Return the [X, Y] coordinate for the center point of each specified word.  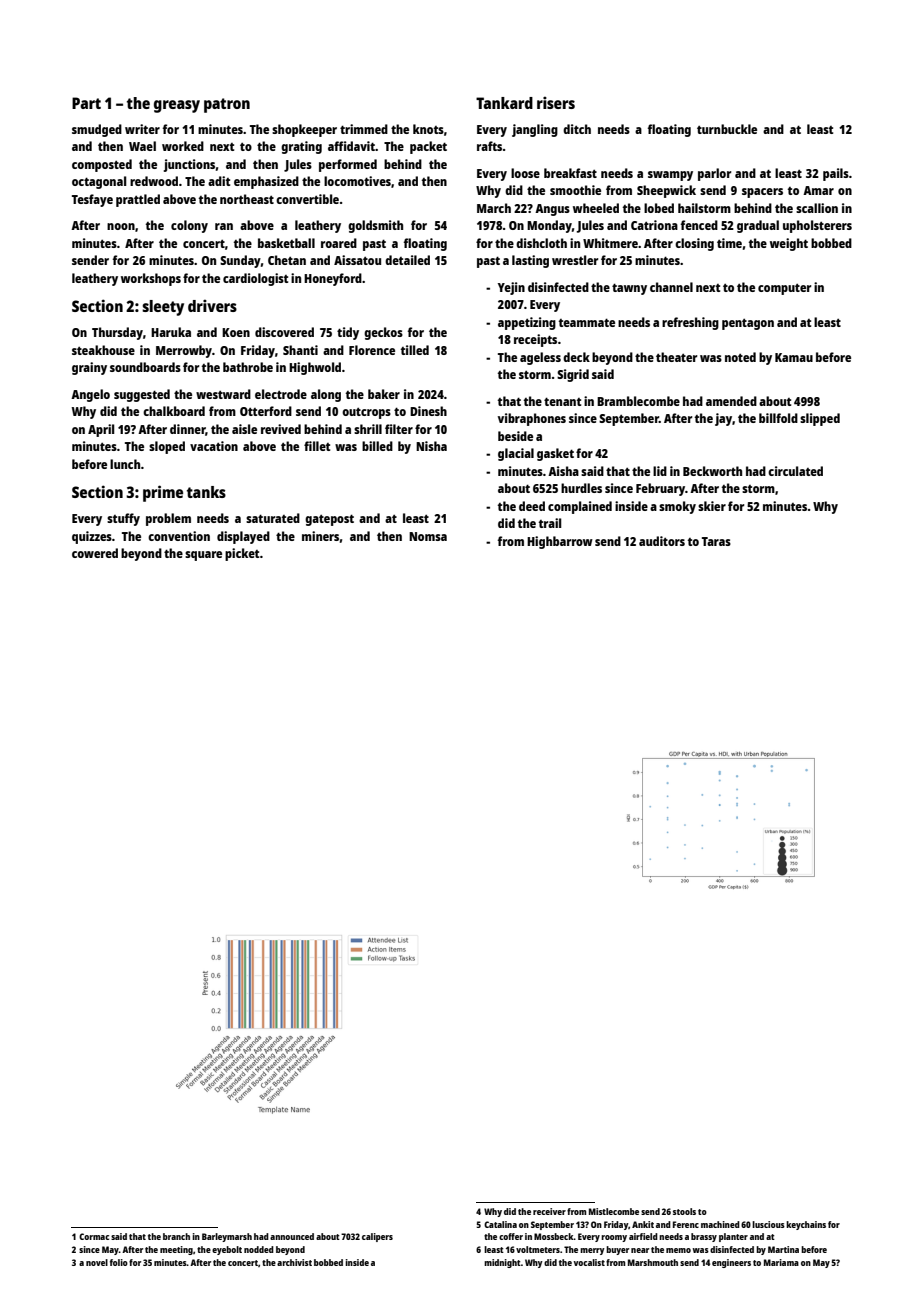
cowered [95, 553]
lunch [125, 464]
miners [320, 536]
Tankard [504, 103]
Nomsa [428, 536]
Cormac [94, 1236]
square [203, 556]
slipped [820, 419]
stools [684, 1211]
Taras [716, 541]
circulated [795, 471]
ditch [577, 129]
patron [227, 105]
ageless [540, 358]
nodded [259, 1249]
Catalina [500, 1224]
